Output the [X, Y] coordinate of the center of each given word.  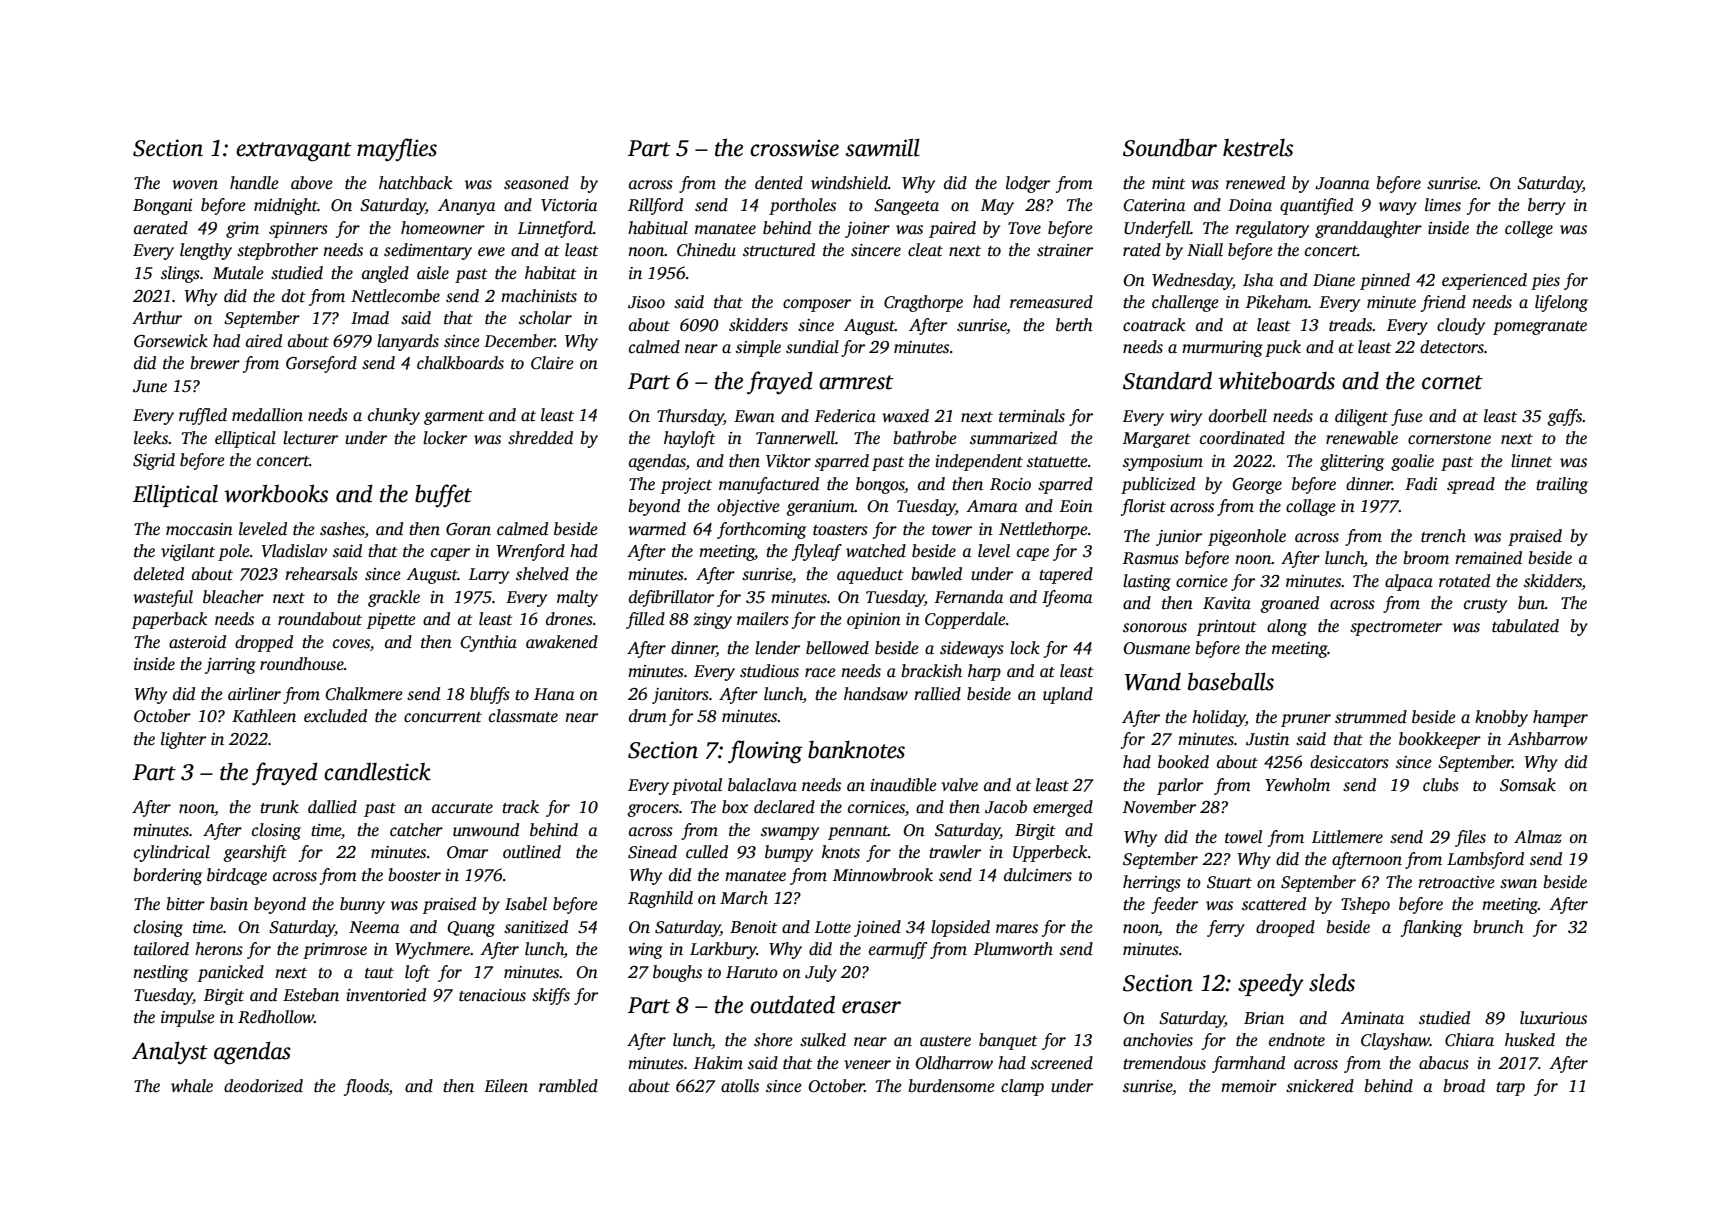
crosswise [794, 148]
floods [366, 1087]
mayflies [397, 150]
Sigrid [154, 461]
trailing [1562, 485]
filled [645, 620]
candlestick [377, 771]
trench [1443, 536]
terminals [1032, 416]
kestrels [1258, 148]
